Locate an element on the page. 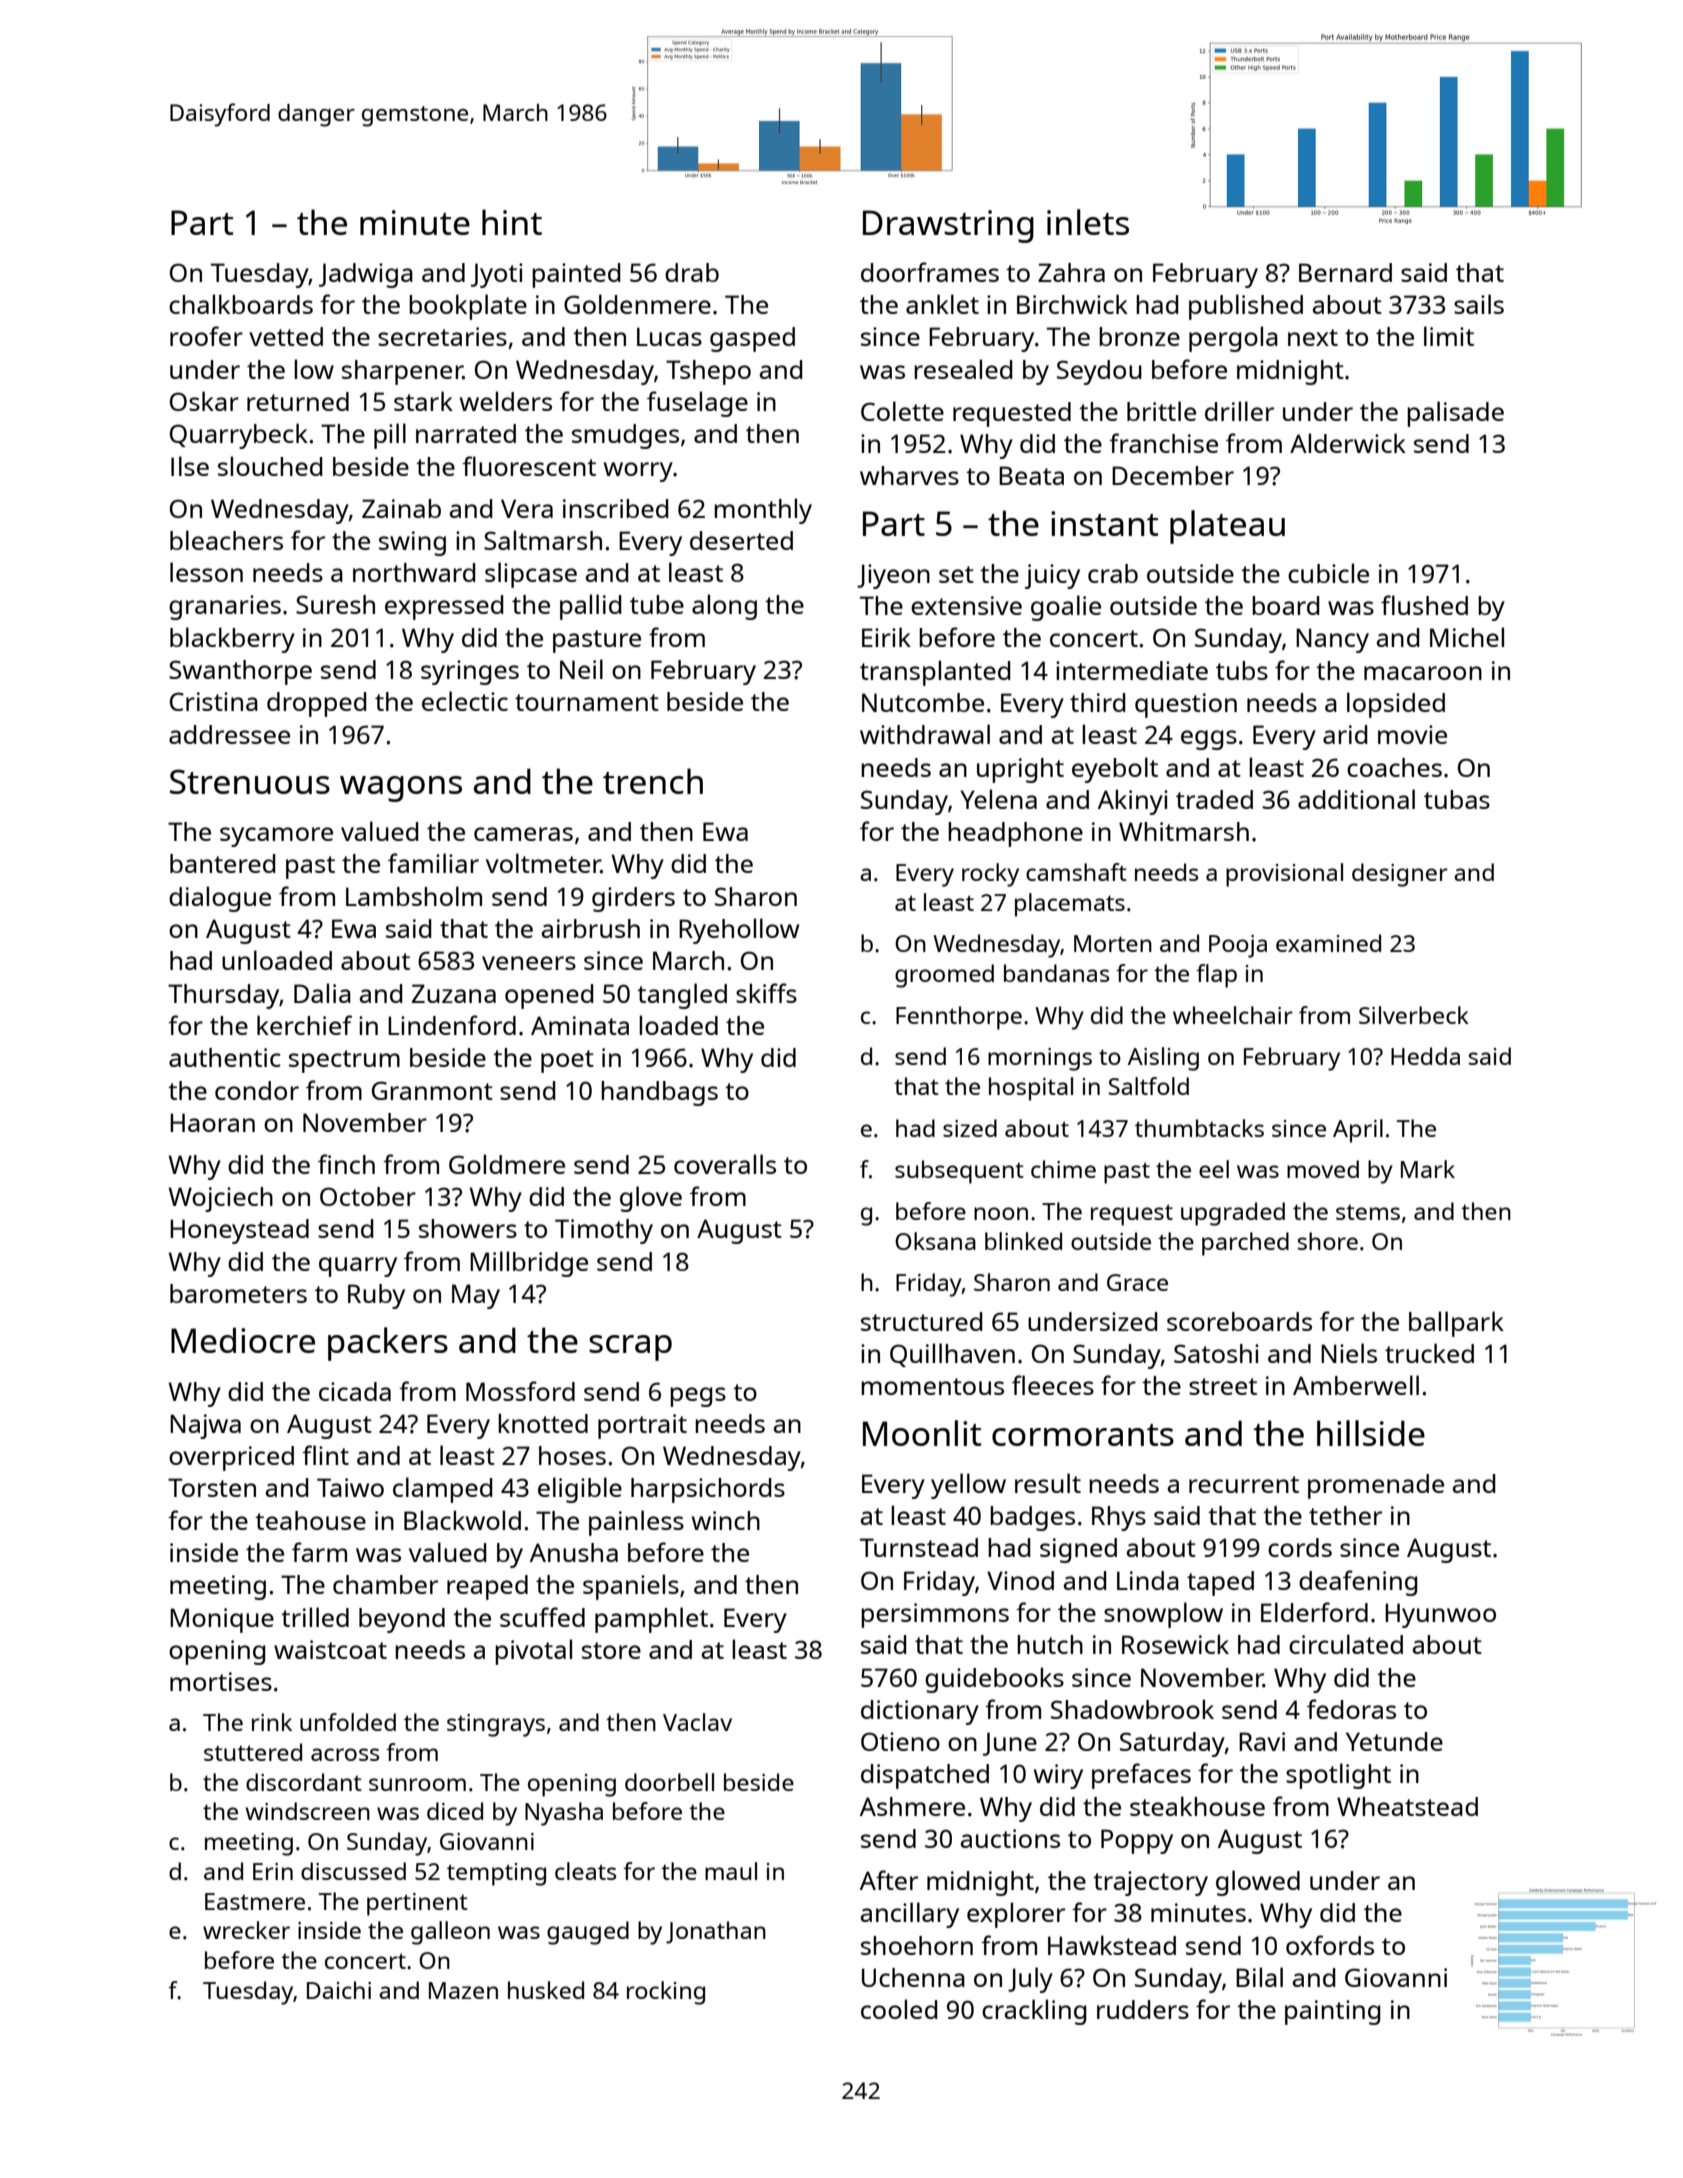  Amberwell is located at coordinates (1356, 1385).
